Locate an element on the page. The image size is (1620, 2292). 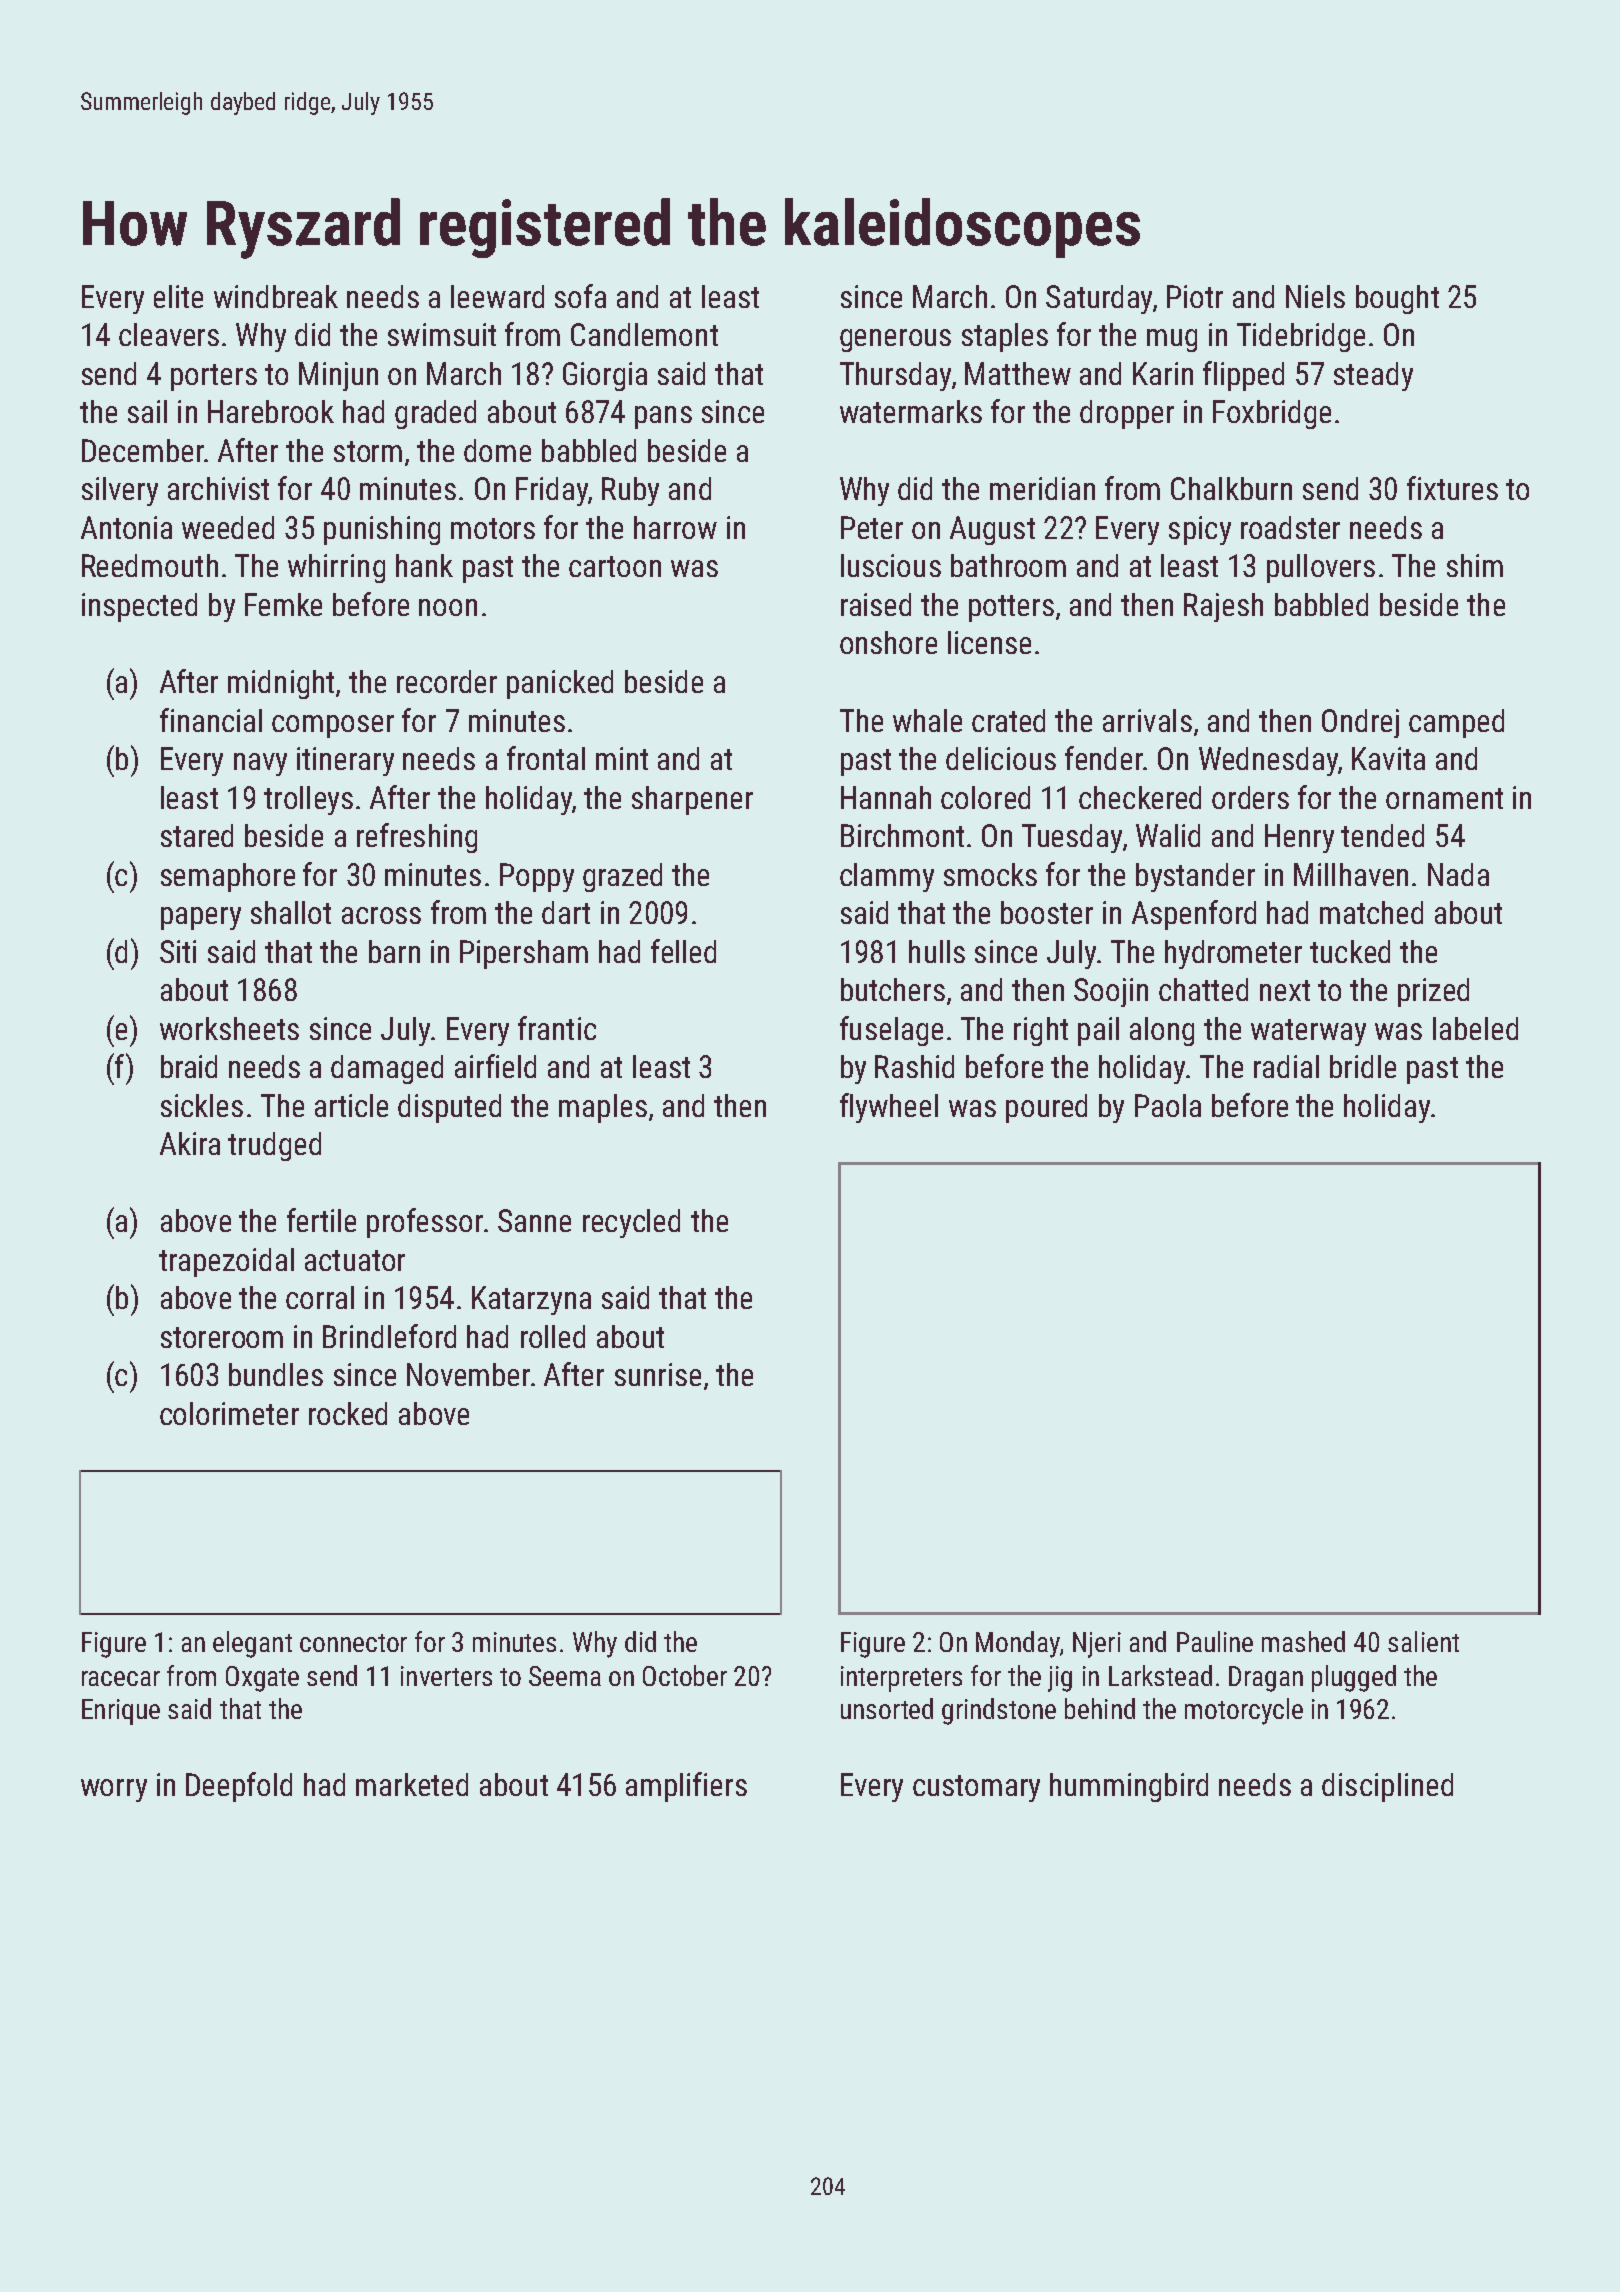
Paola is located at coordinates (1168, 1105).
